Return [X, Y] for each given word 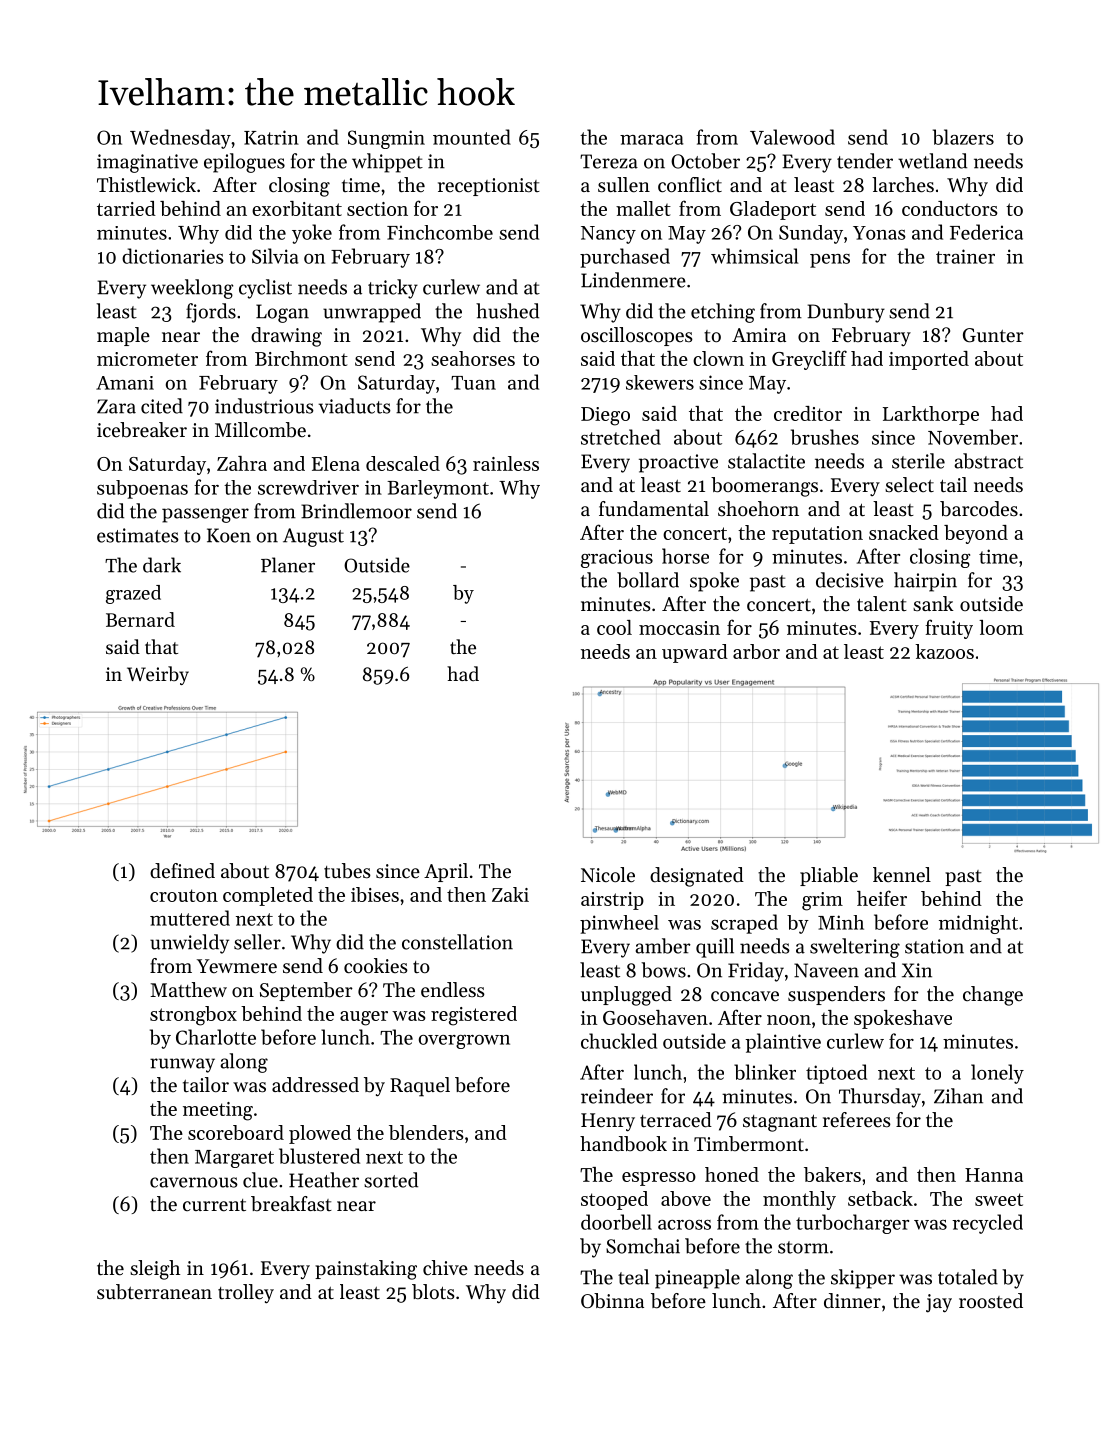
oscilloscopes [637, 336]
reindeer [617, 1096]
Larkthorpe [931, 415]
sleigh [155, 1270]
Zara [116, 406]
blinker [765, 1072]
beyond [976, 534]
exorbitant [297, 208]
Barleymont [438, 489]
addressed [315, 1085]
